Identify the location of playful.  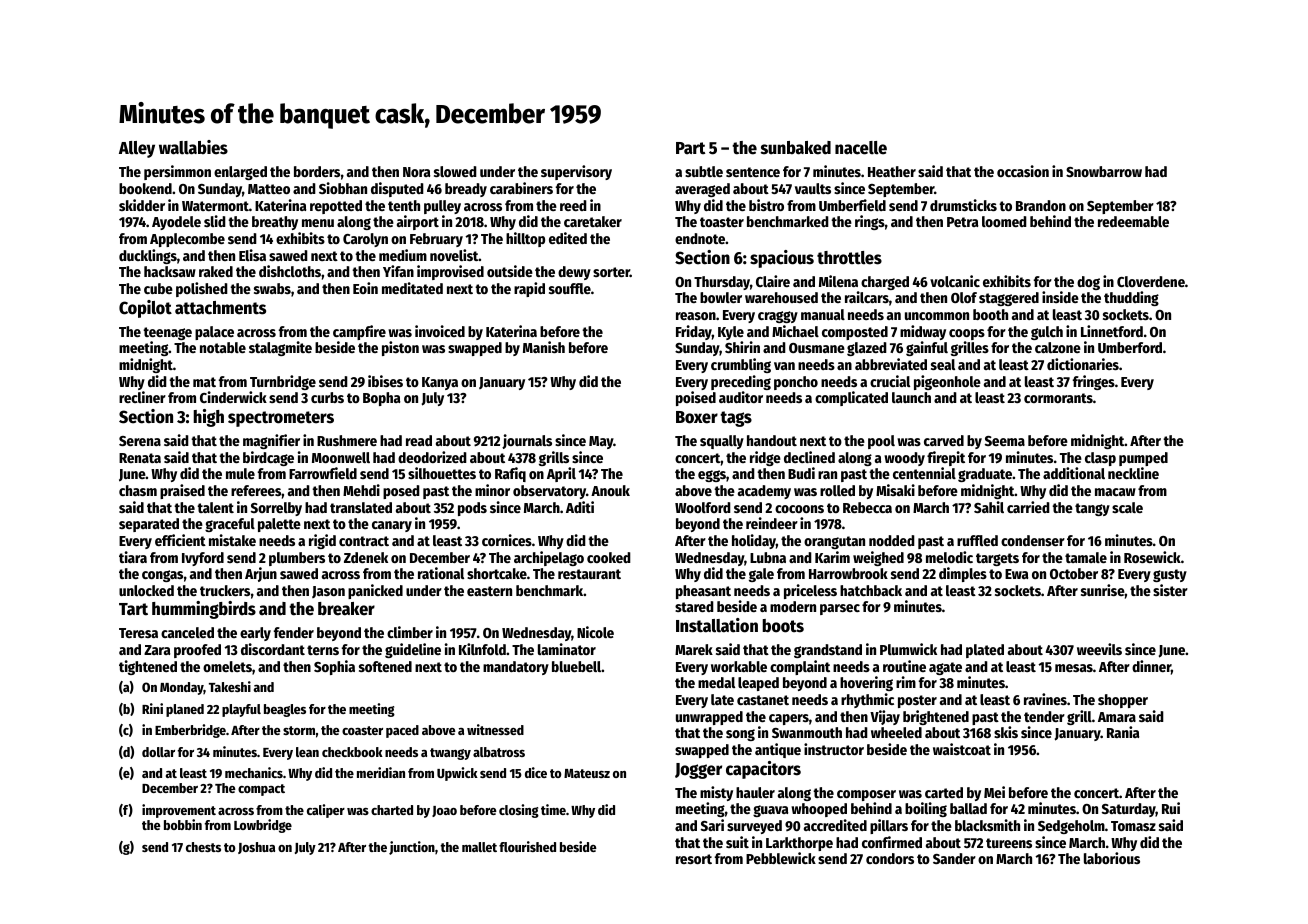
(241, 710).
